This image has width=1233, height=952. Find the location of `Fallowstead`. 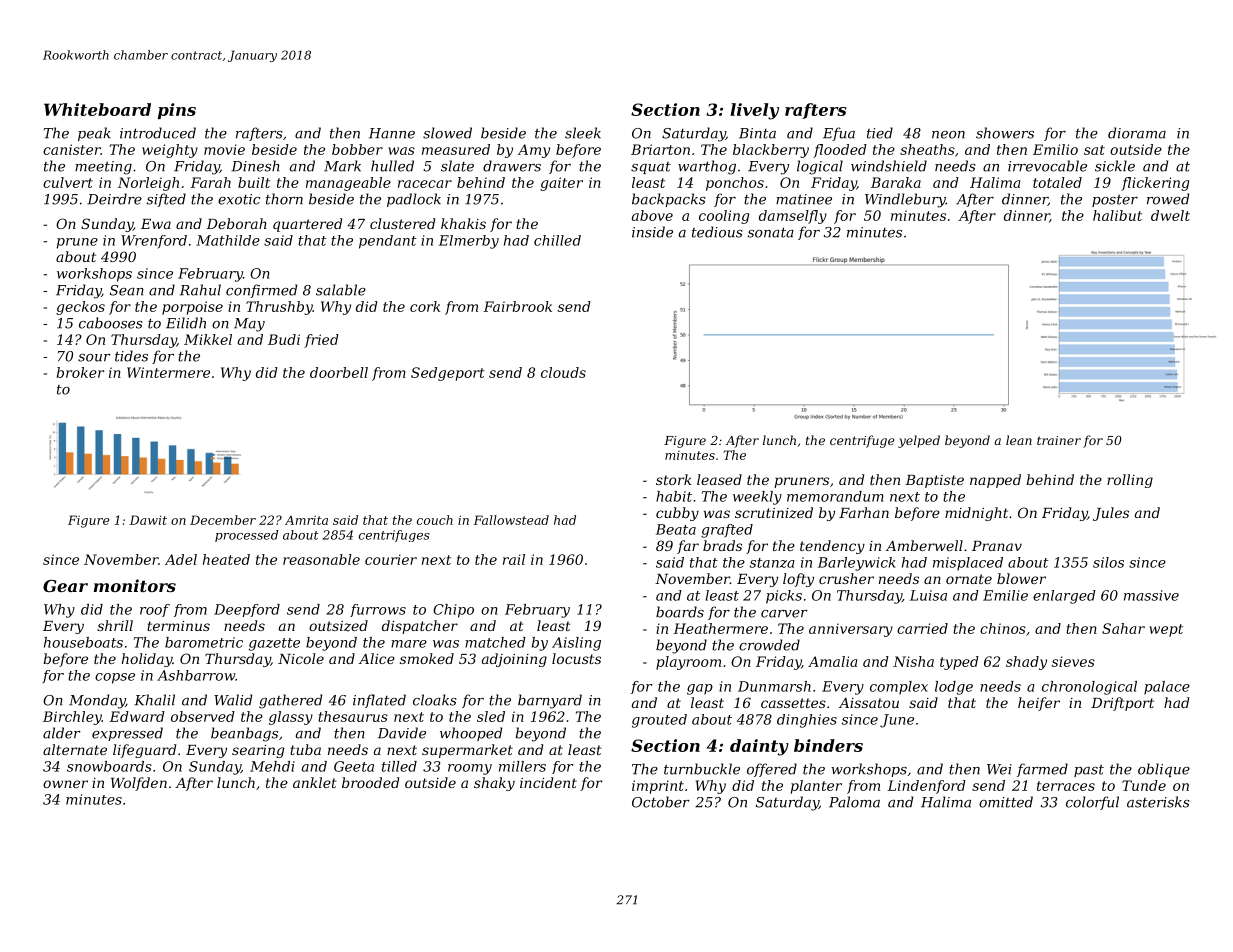

Fallowstead is located at coordinates (511, 520).
